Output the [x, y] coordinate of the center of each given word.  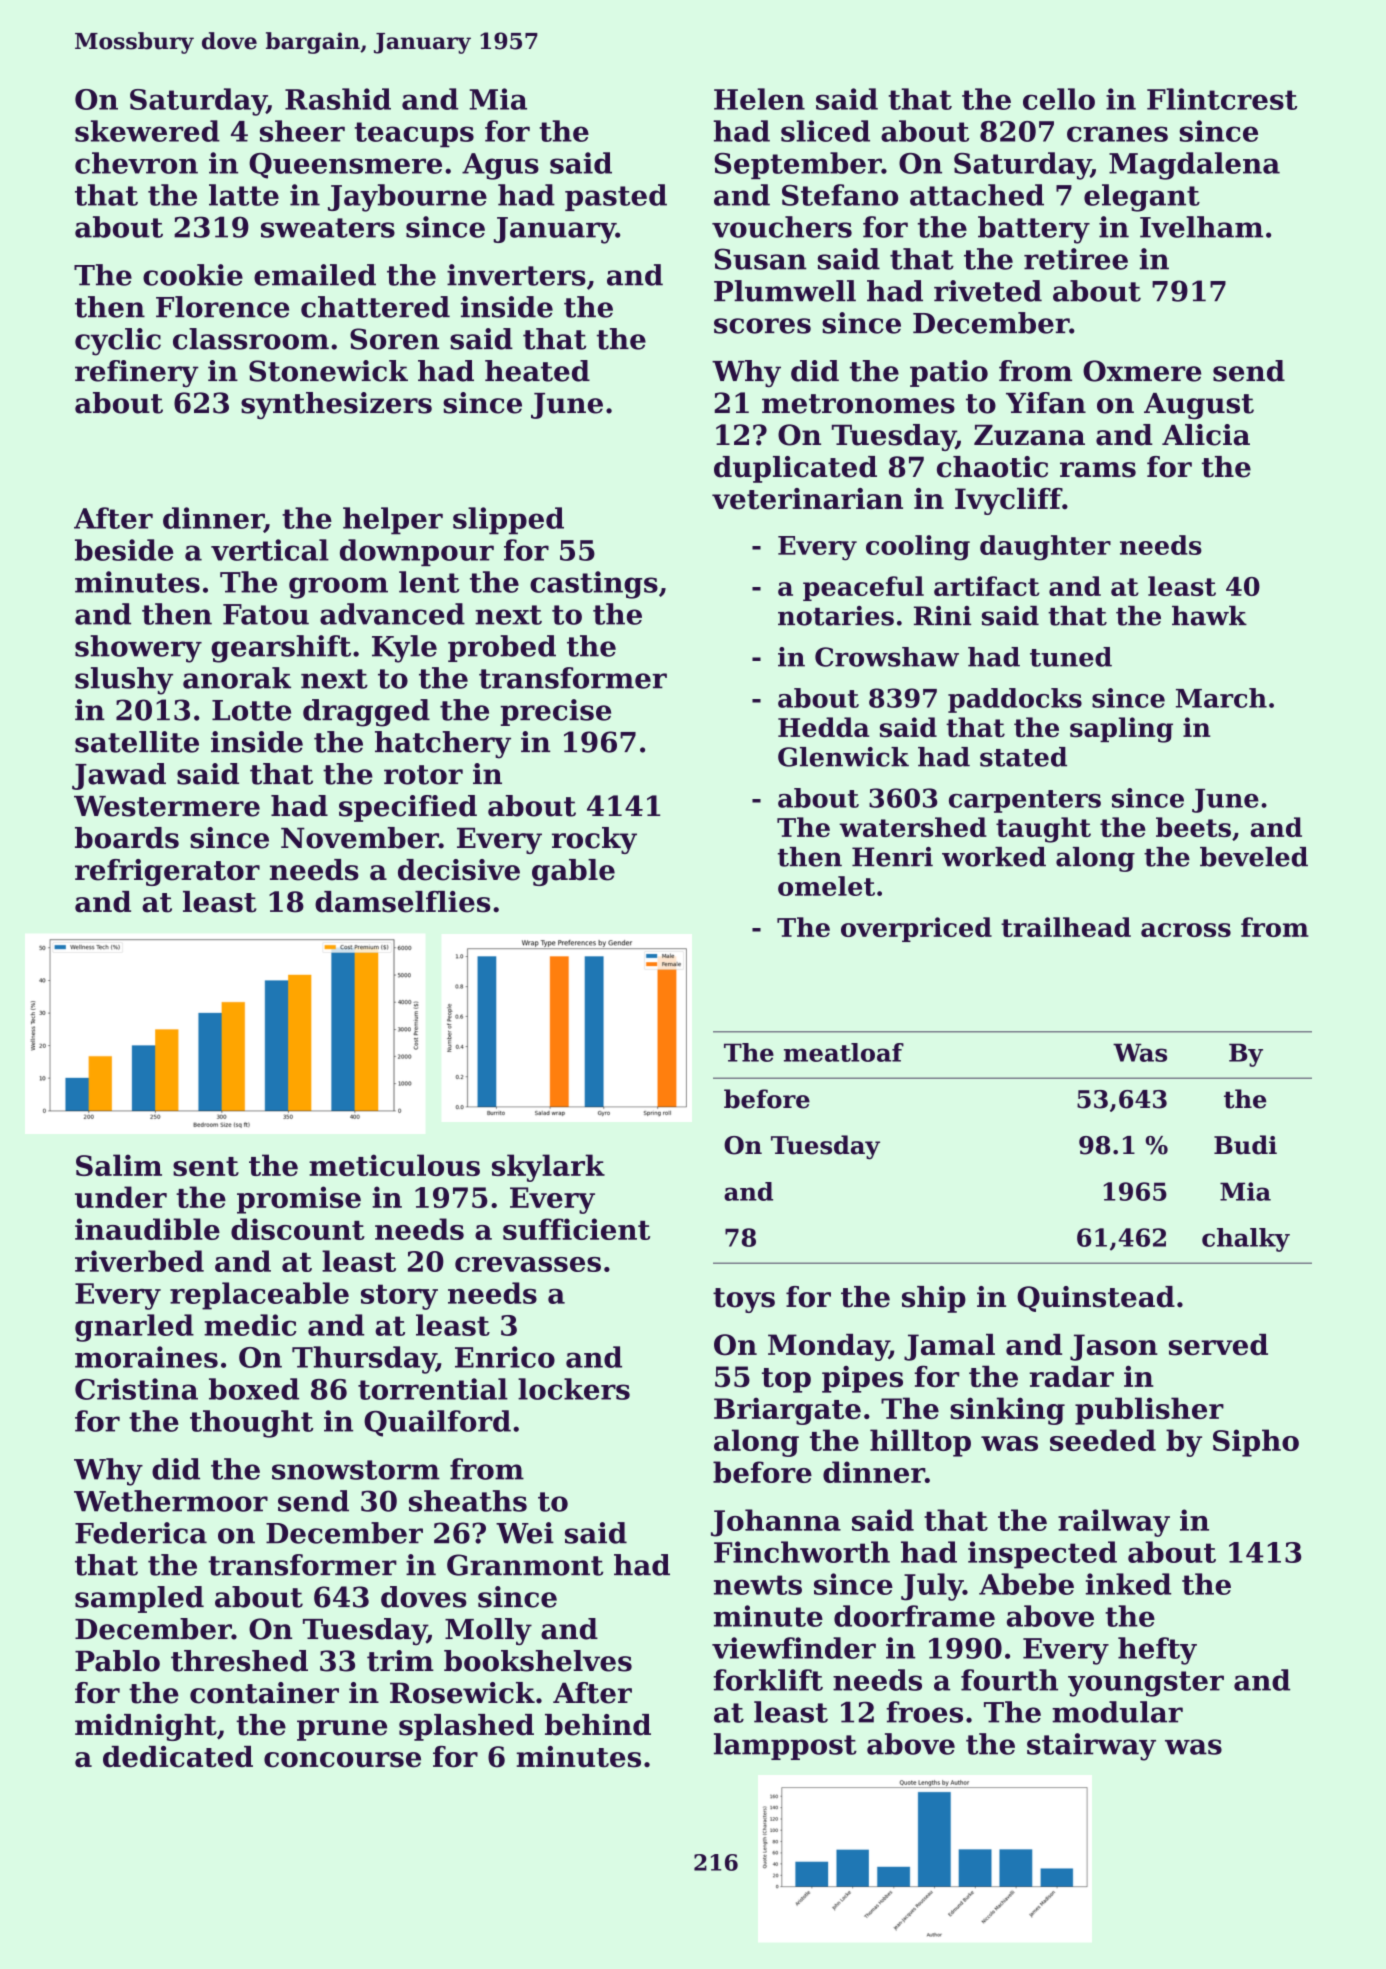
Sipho [1256, 1443]
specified [408, 808]
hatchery [443, 745]
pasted [616, 197]
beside [124, 550]
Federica [141, 1533]
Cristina [136, 1389]
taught [1043, 830]
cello [1059, 99]
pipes [862, 1379]
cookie [193, 275]
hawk [1209, 616]
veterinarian [807, 499]
